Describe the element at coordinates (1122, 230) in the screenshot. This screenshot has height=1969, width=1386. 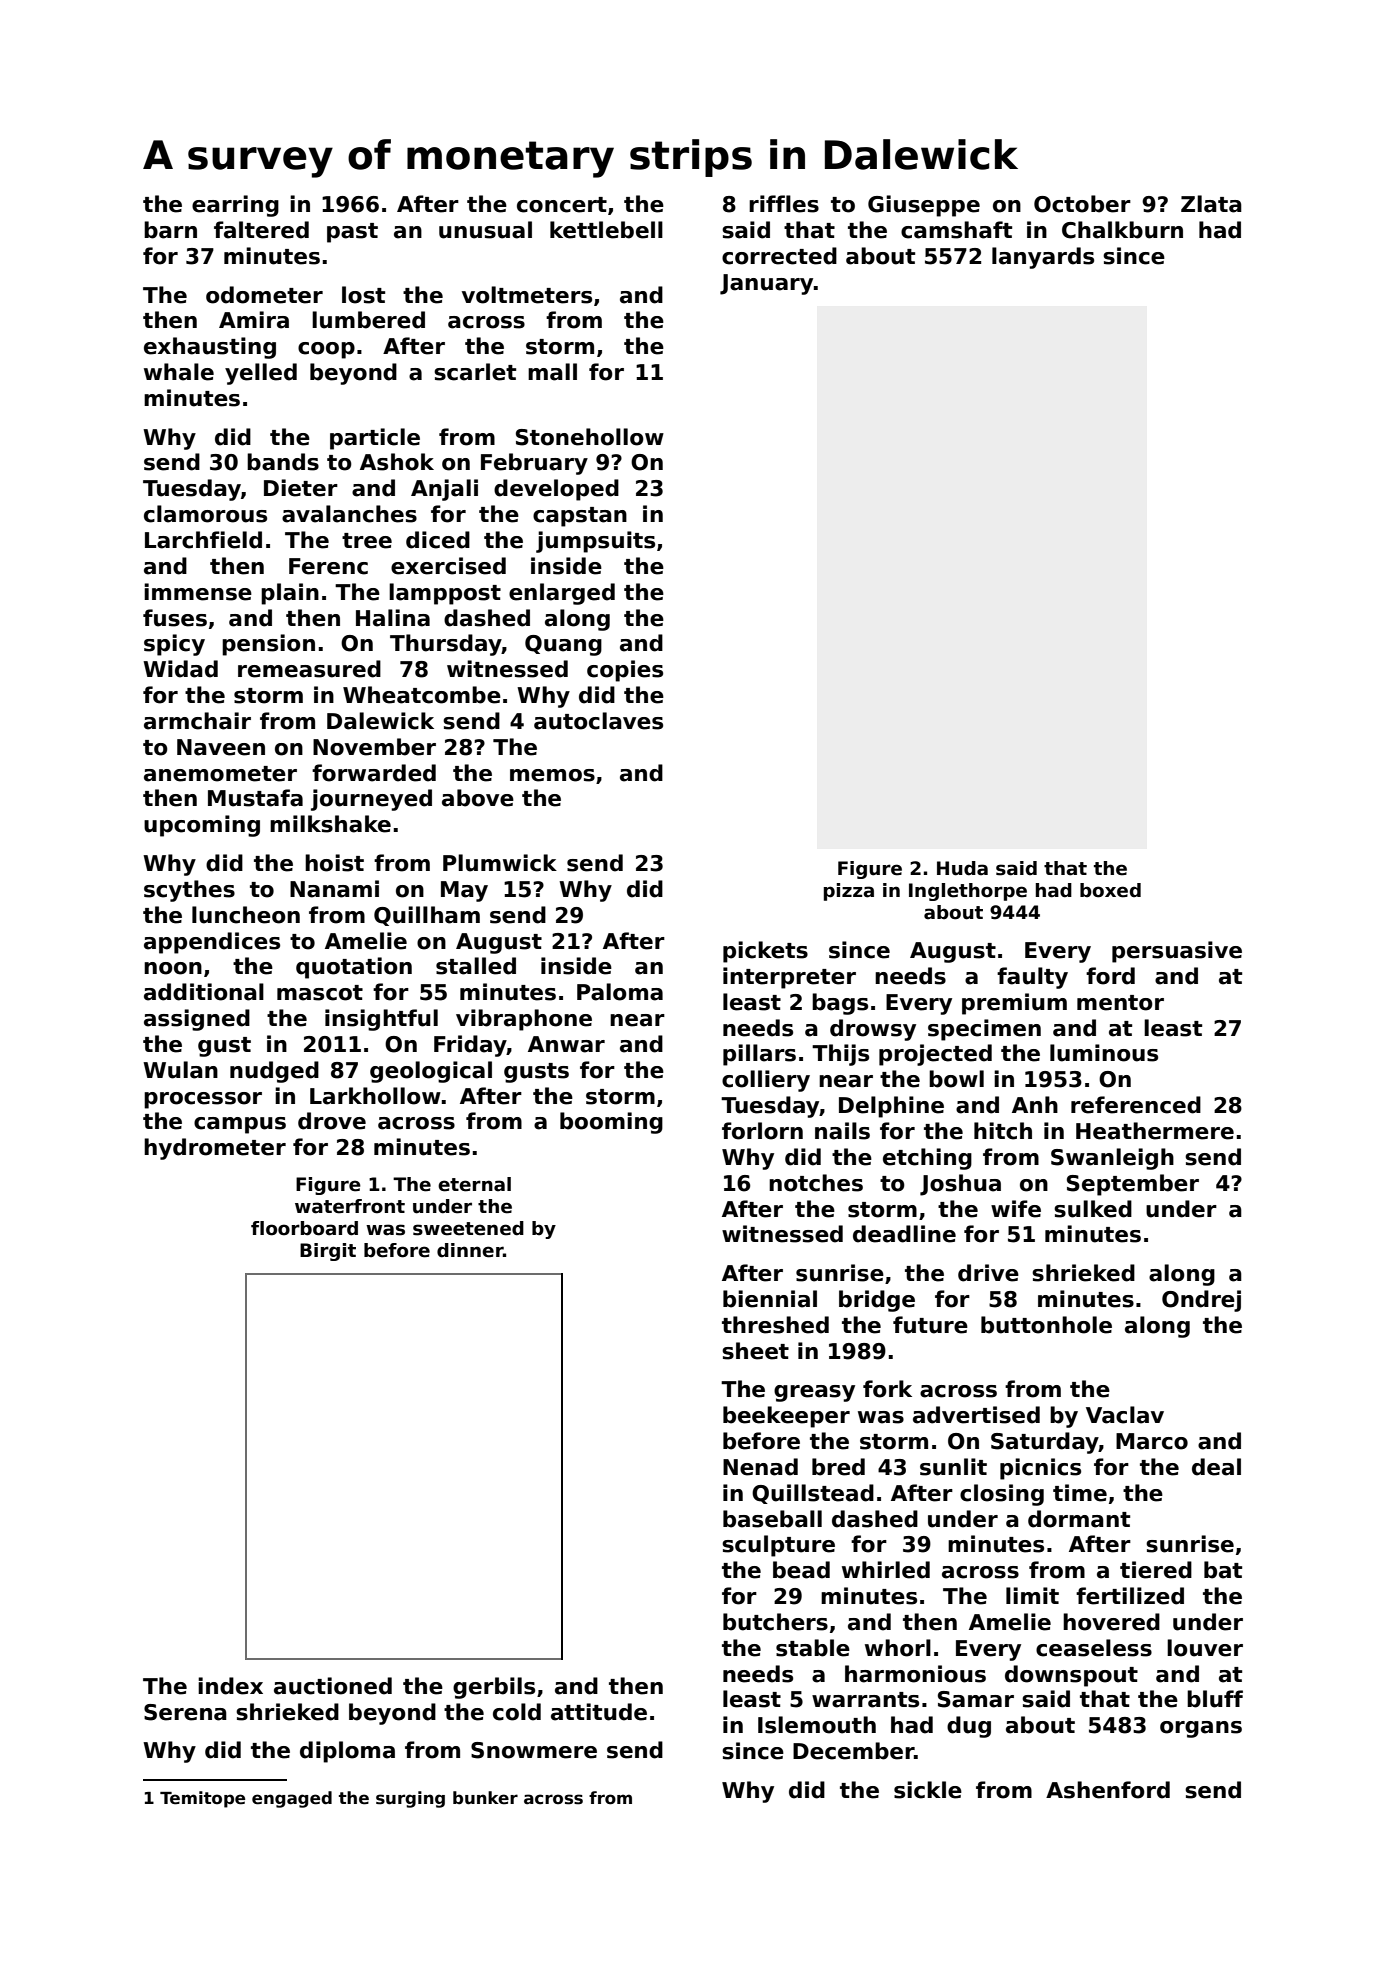
I see `Chalkburn` at that location.
